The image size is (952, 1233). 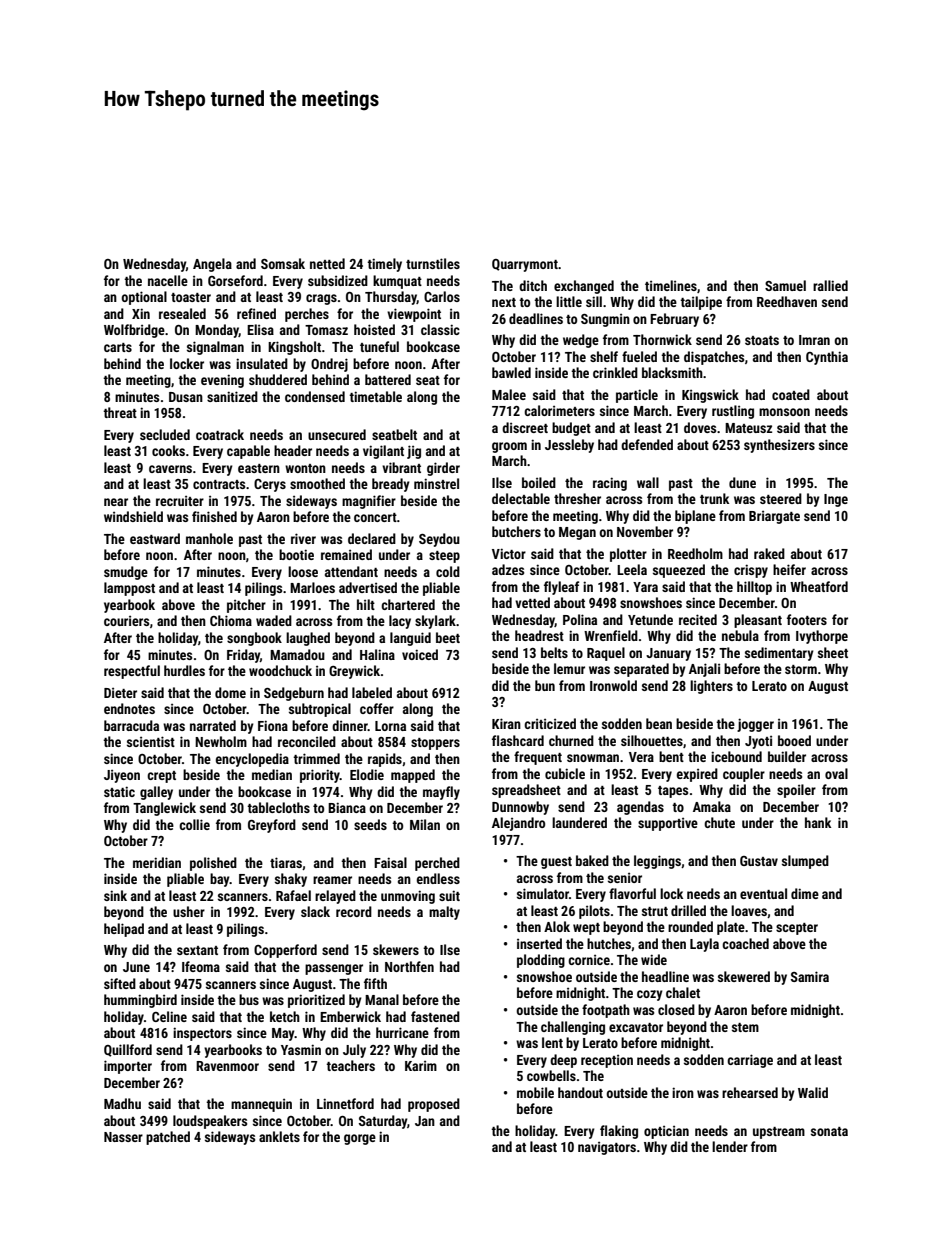 What do you see at coordinates (327, 263) in the screenshot?
I see `netted` at bounding box center [327, 263].
